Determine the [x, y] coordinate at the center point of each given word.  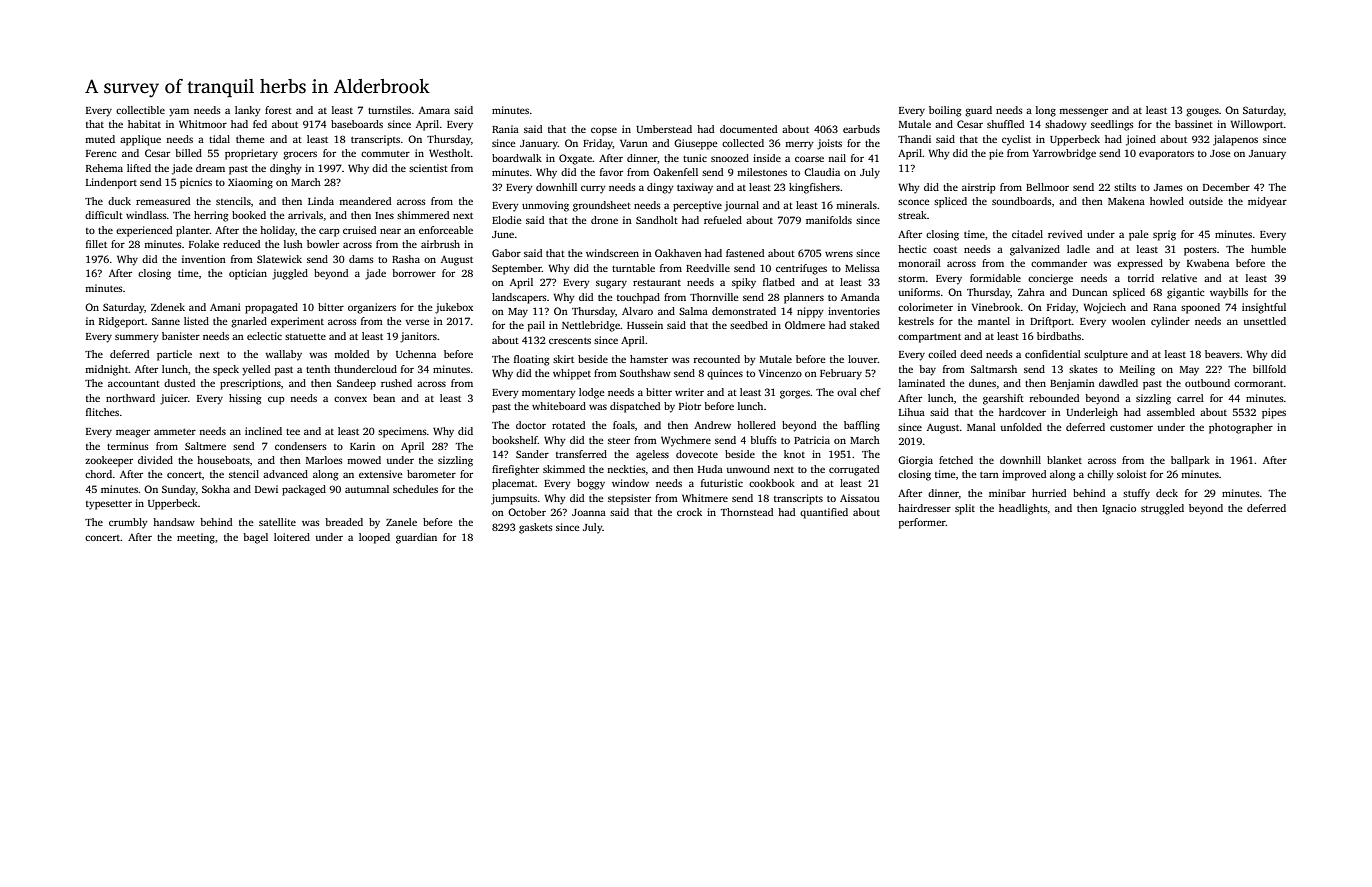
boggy [591, 484]
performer [922, 523]
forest [278, 110]
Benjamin [1072, 384]
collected [743, 143]
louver [863, 359]
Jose [1220, 153]
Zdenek [168, 307]
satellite [277, 522]
